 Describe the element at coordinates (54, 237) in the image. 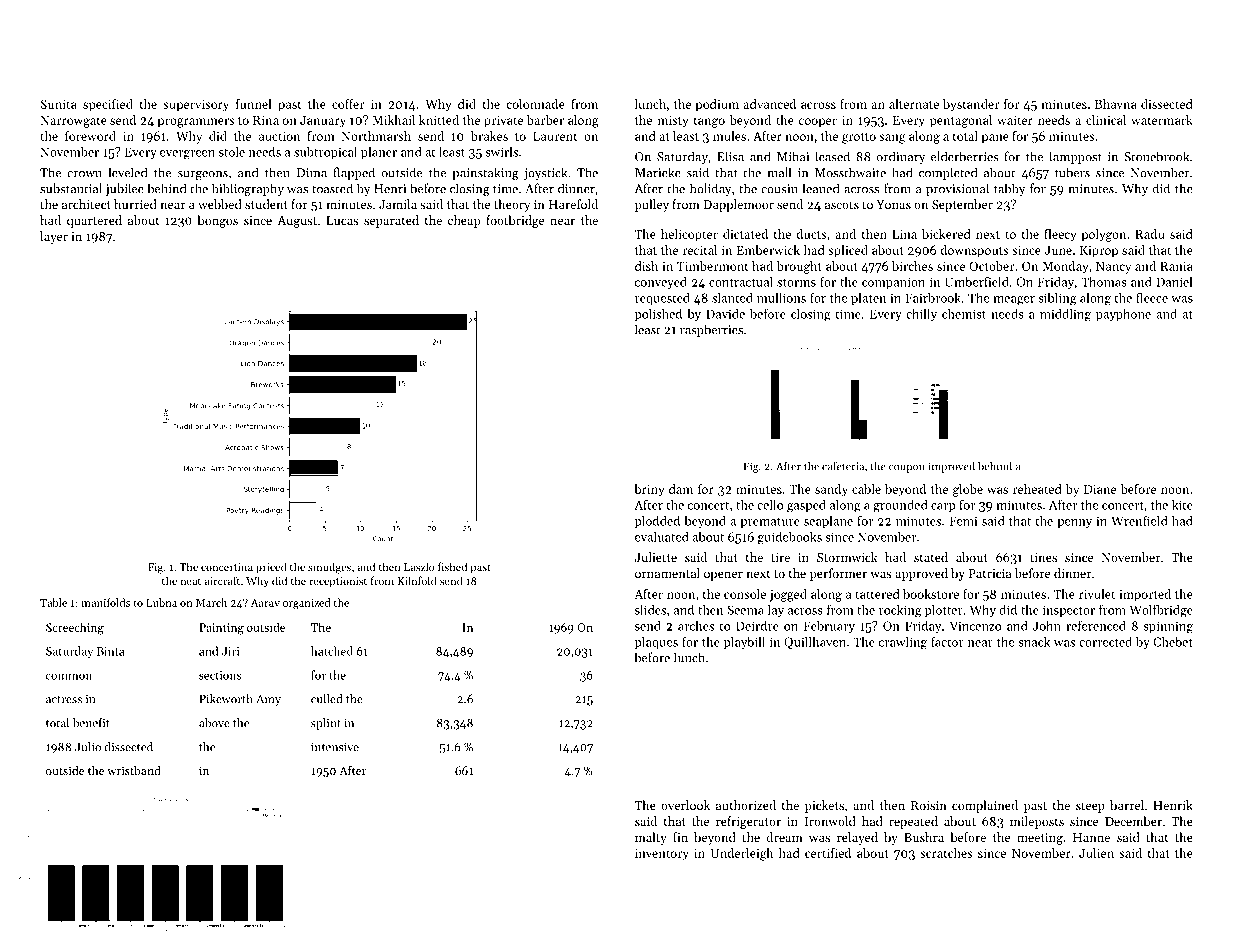

I see `layer` at that location.
